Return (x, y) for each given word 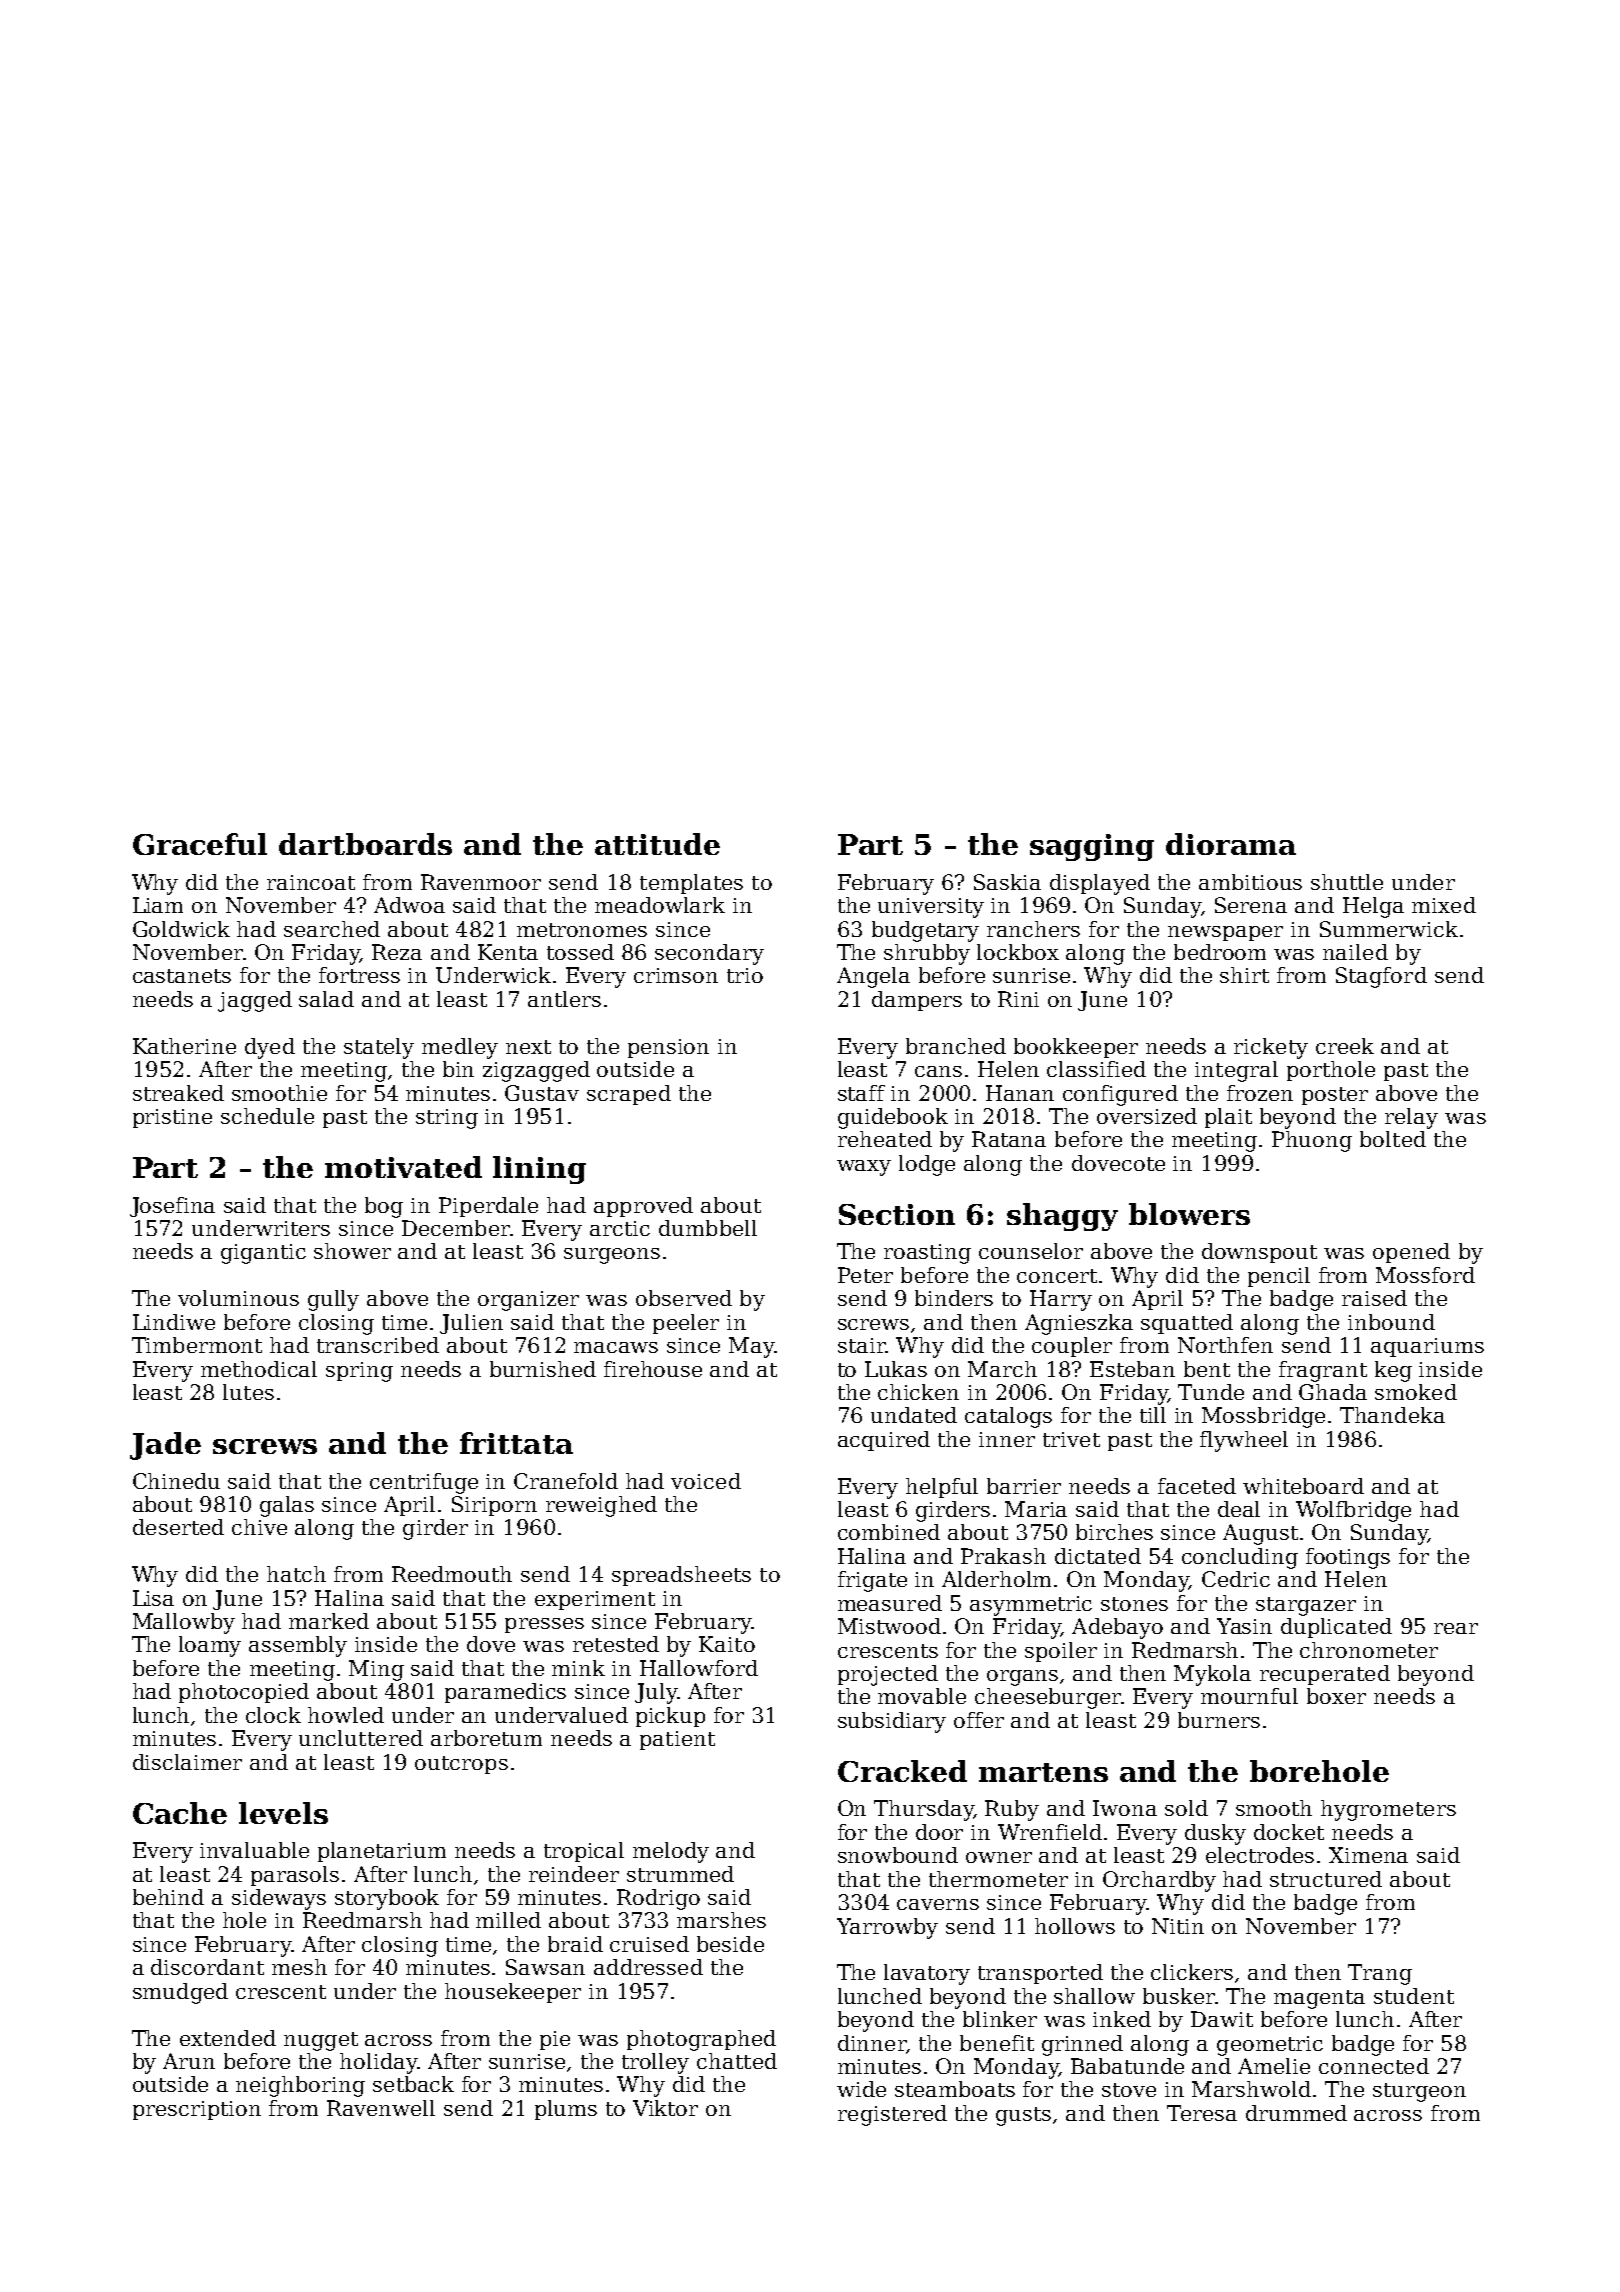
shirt (1244, 975)
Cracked (902, 1771)
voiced (706, 1481)
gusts (1023, 2116)
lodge (927, 1165)
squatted (1187, 1324)
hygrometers (1388, 1810)
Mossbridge (1263, 1417)
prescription (197, 2110)
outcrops (461, 1765)
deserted (178, 1527)
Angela (873, 977)
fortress (359, 975)
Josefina (172, 1207)
